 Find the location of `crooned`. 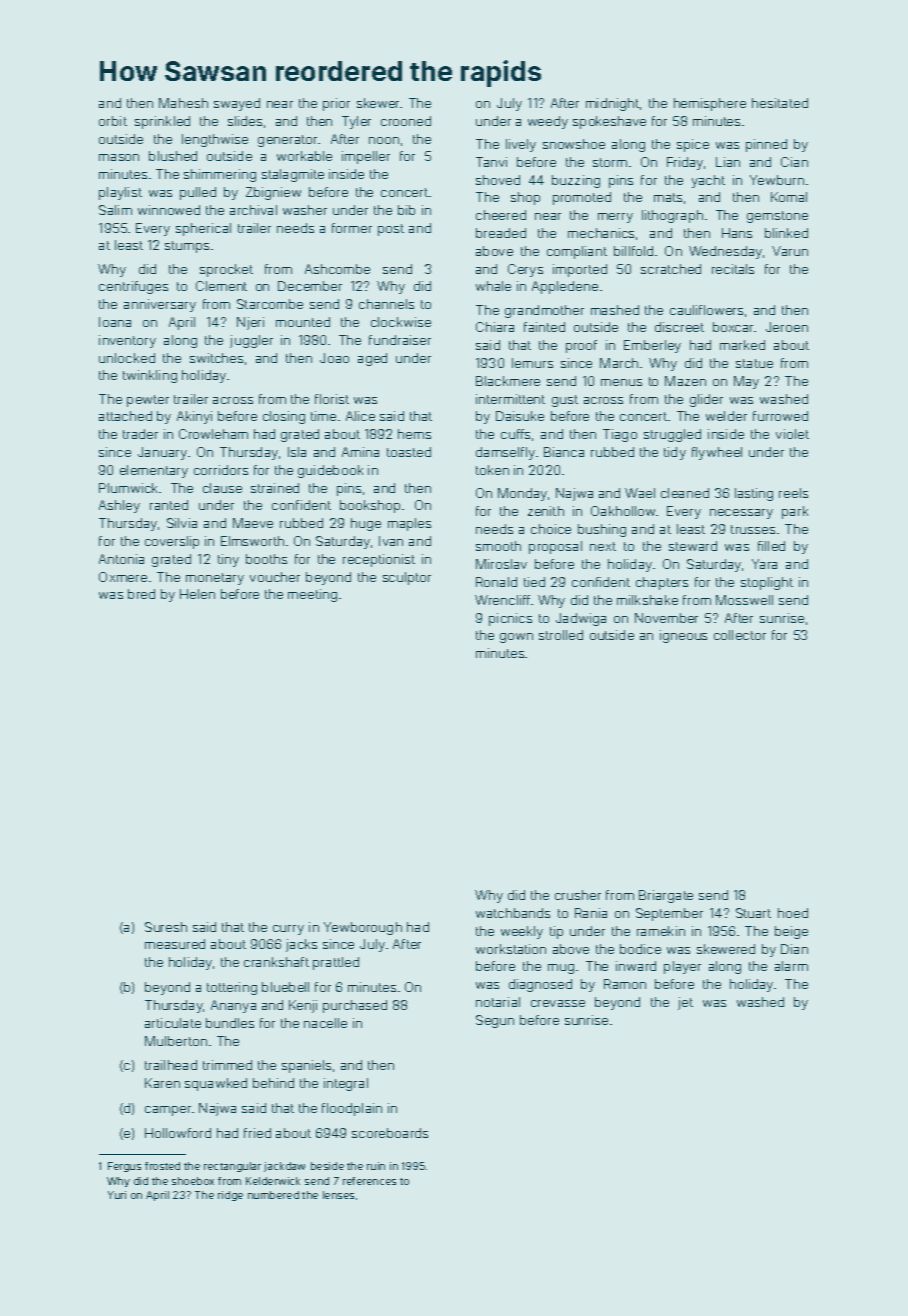

crooned is located at coordinates (406, 121).
